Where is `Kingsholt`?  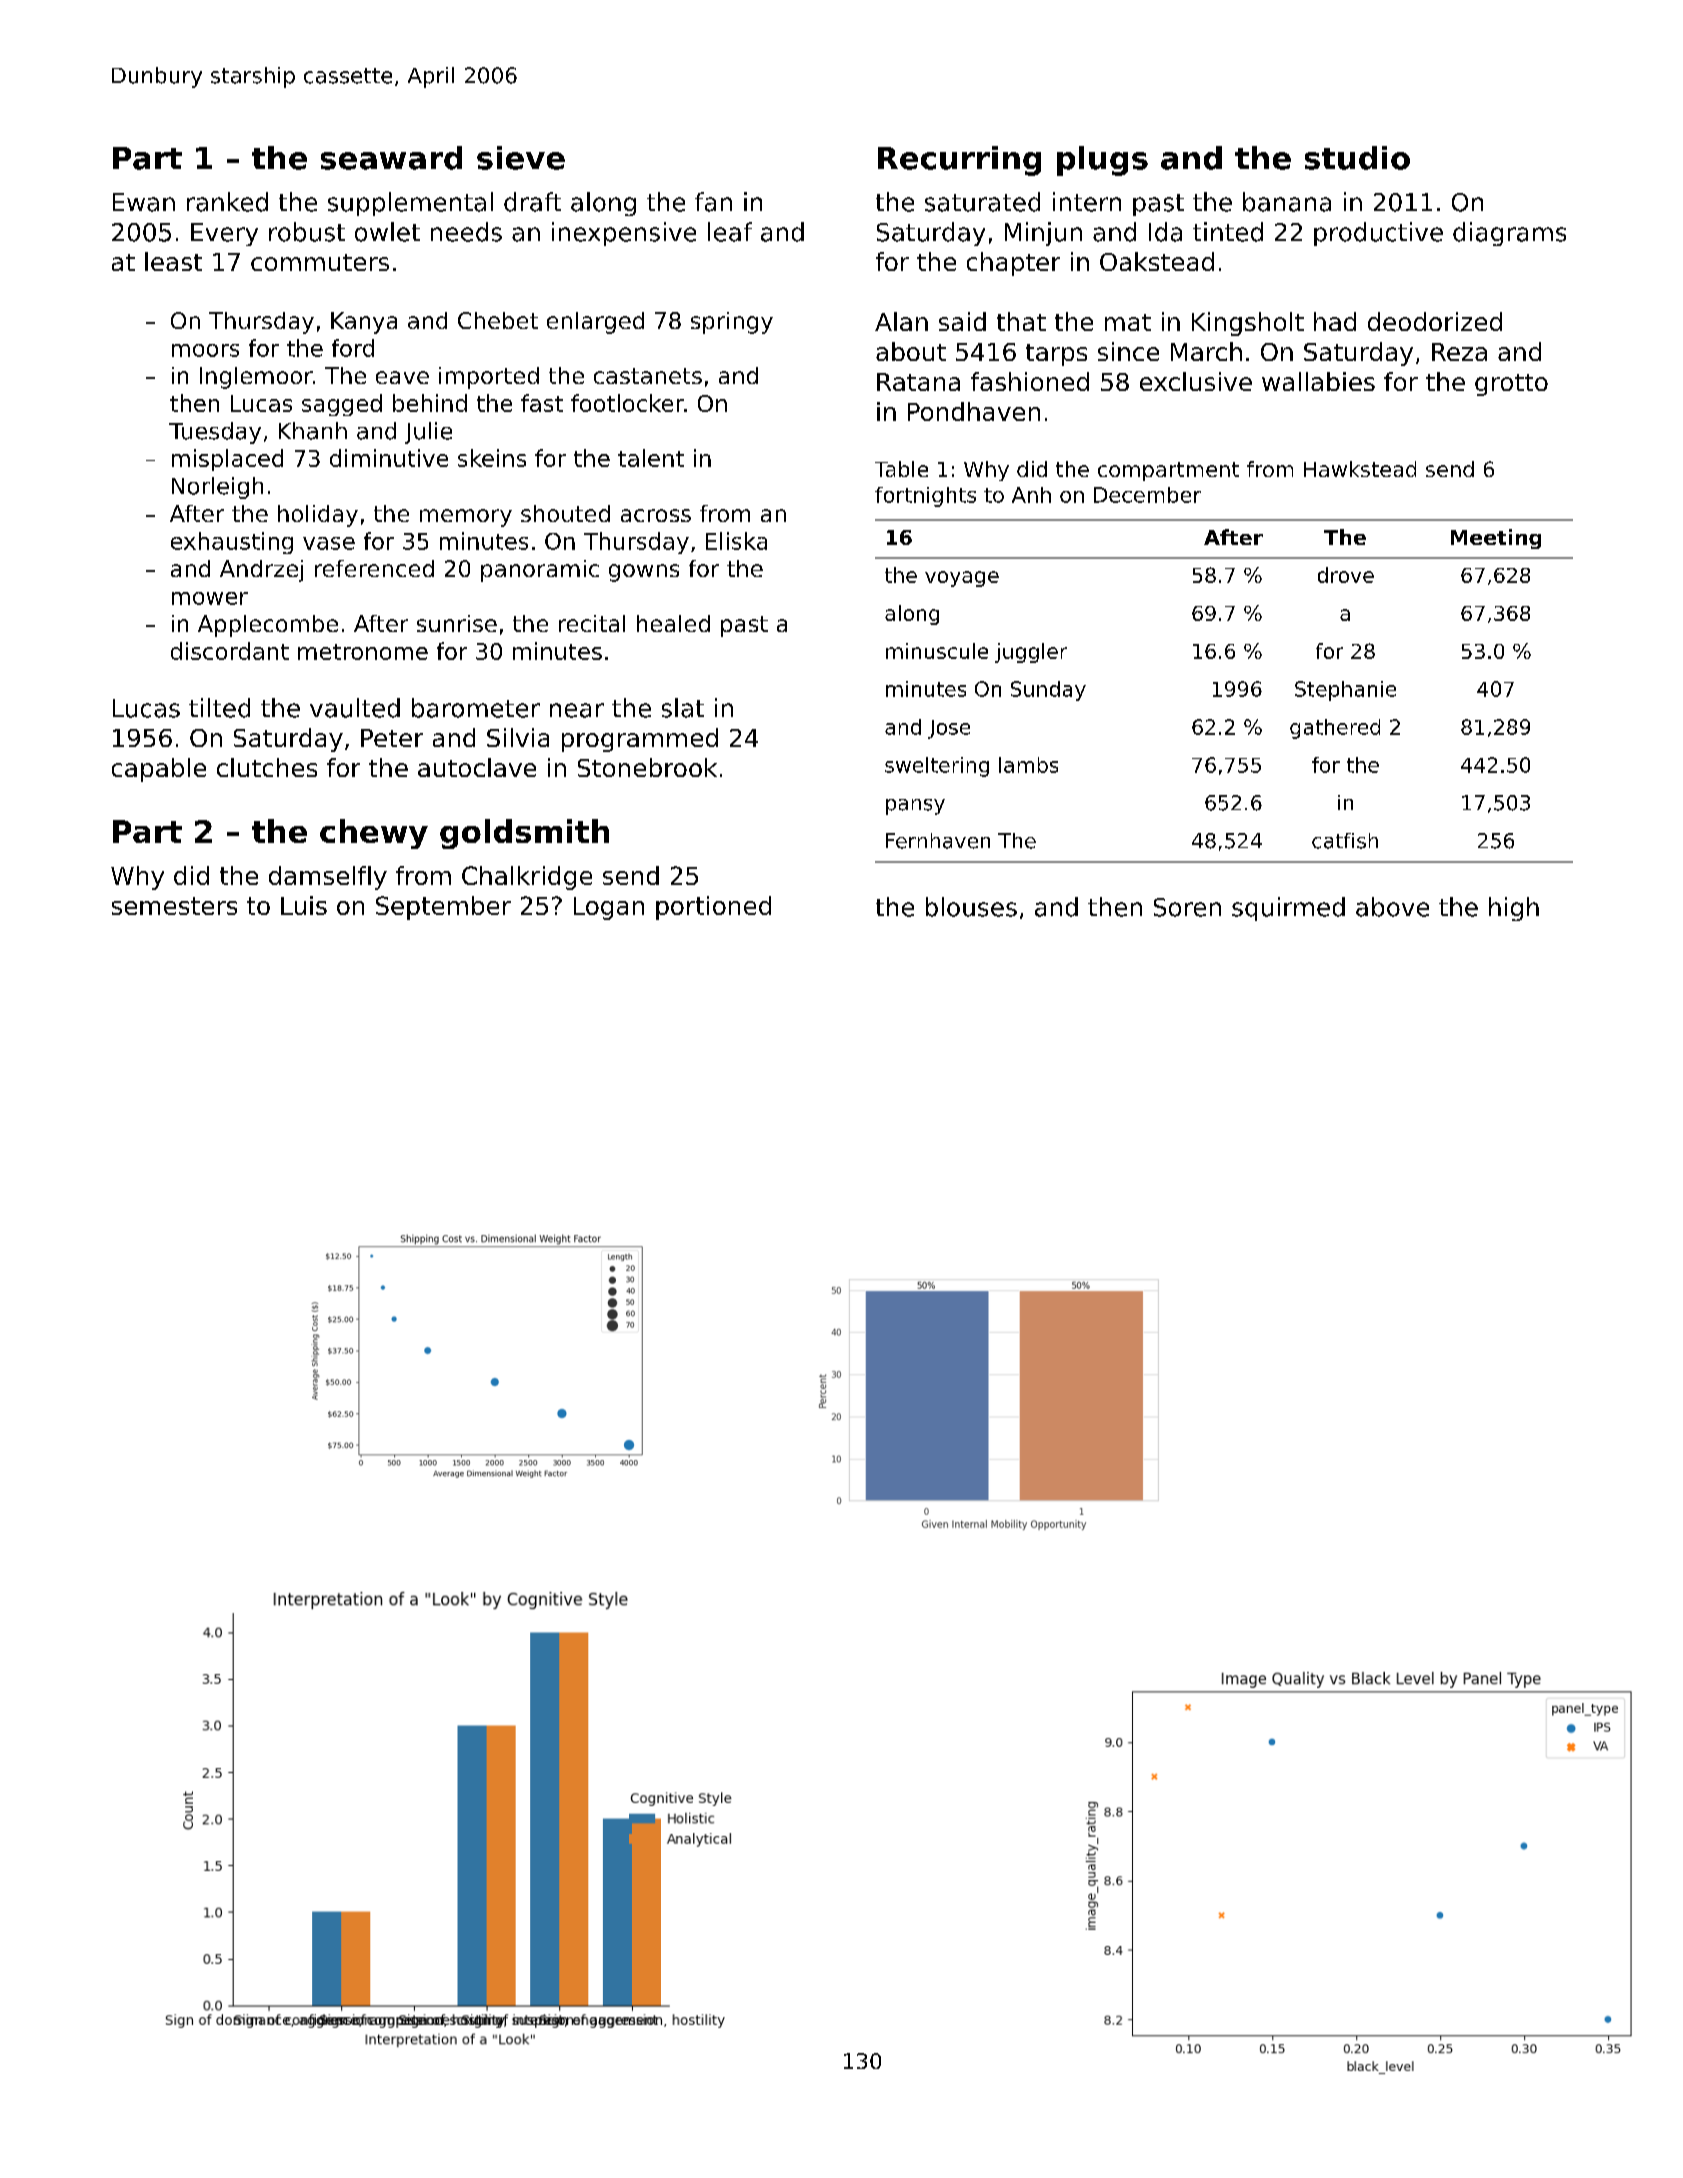
Kingsholt is located at coordinates (1248, 324).
